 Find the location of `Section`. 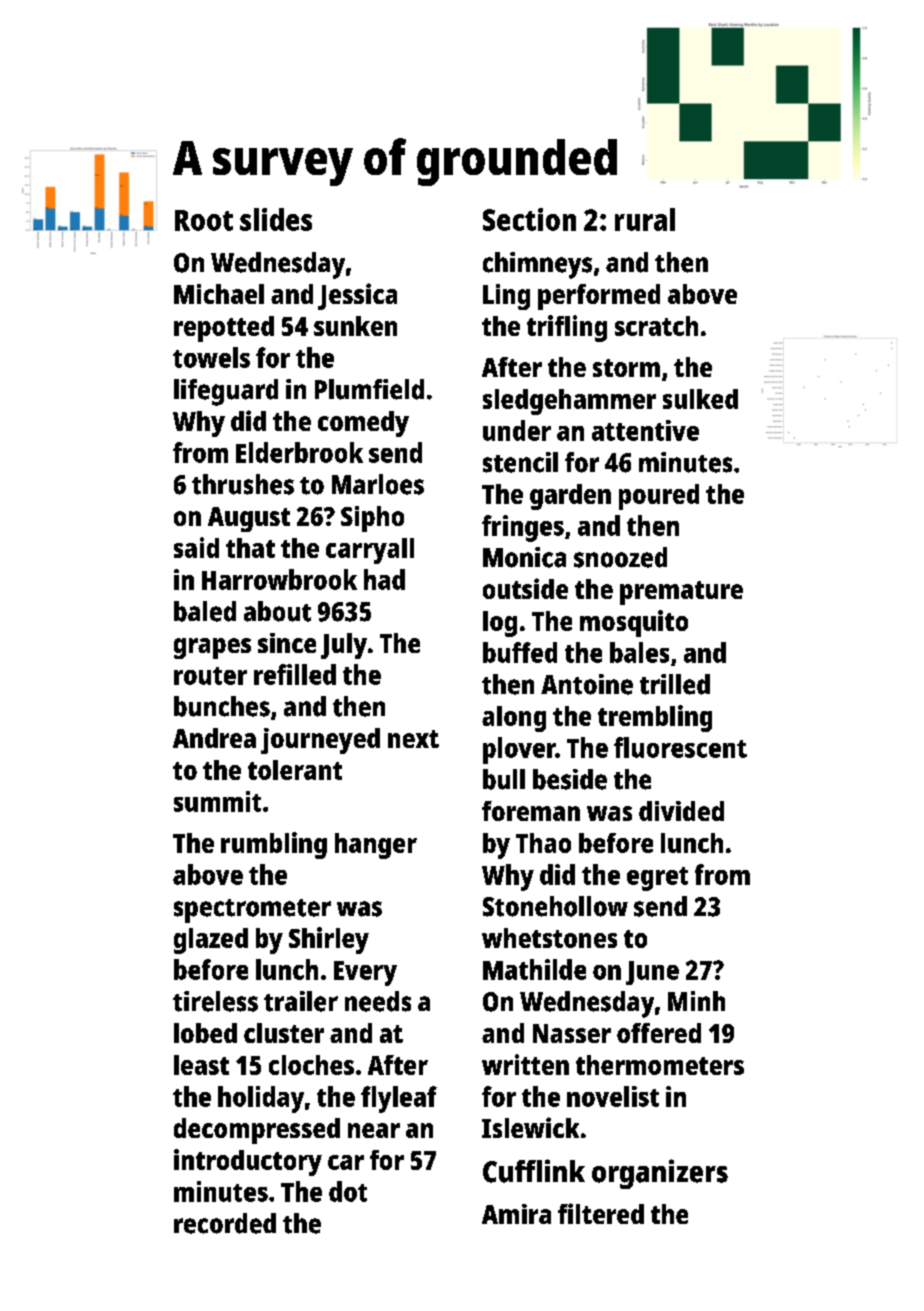

Section is located at coordinates (529, 219).
